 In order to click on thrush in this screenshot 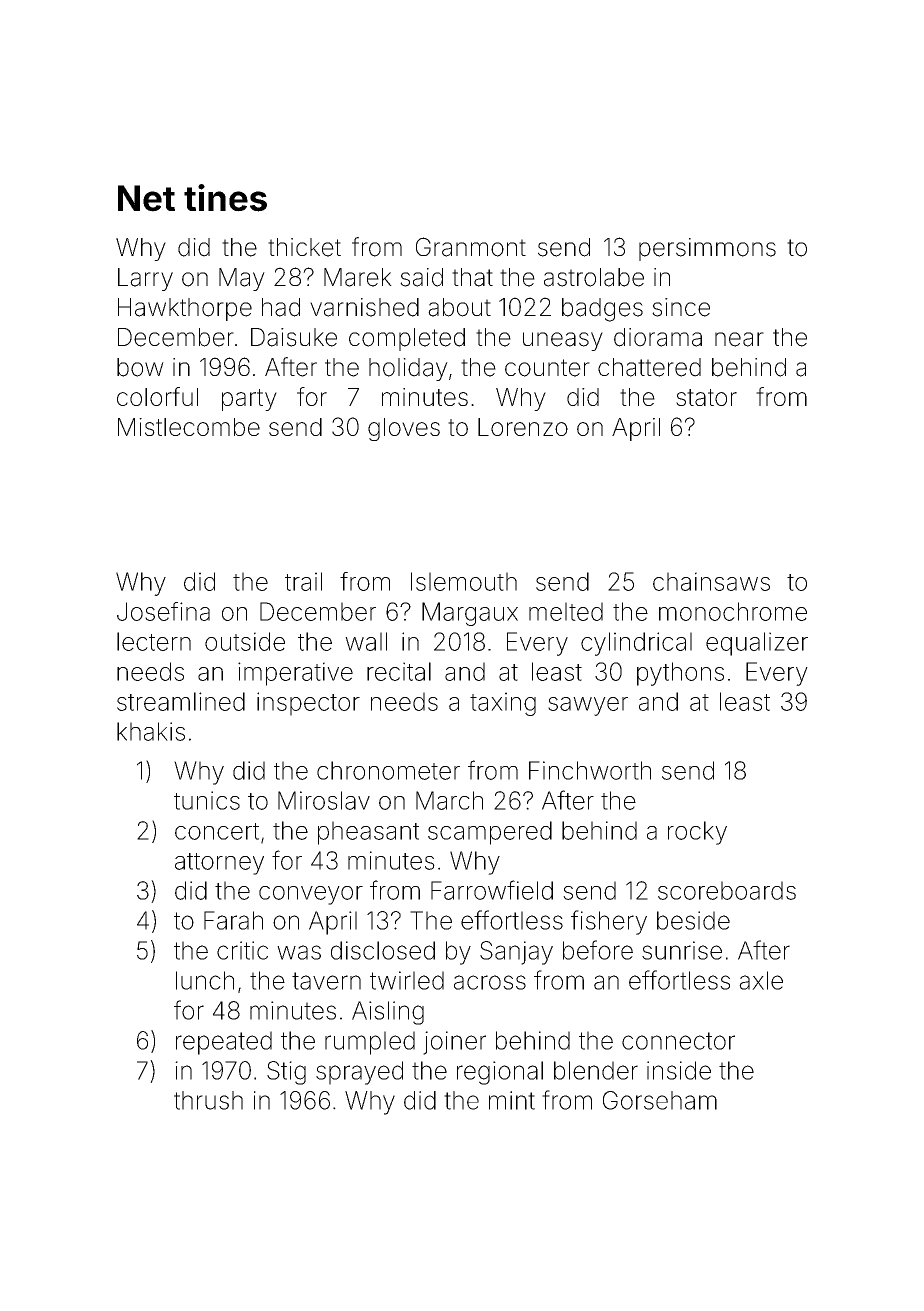, I will do `click(208, 1100)`.
